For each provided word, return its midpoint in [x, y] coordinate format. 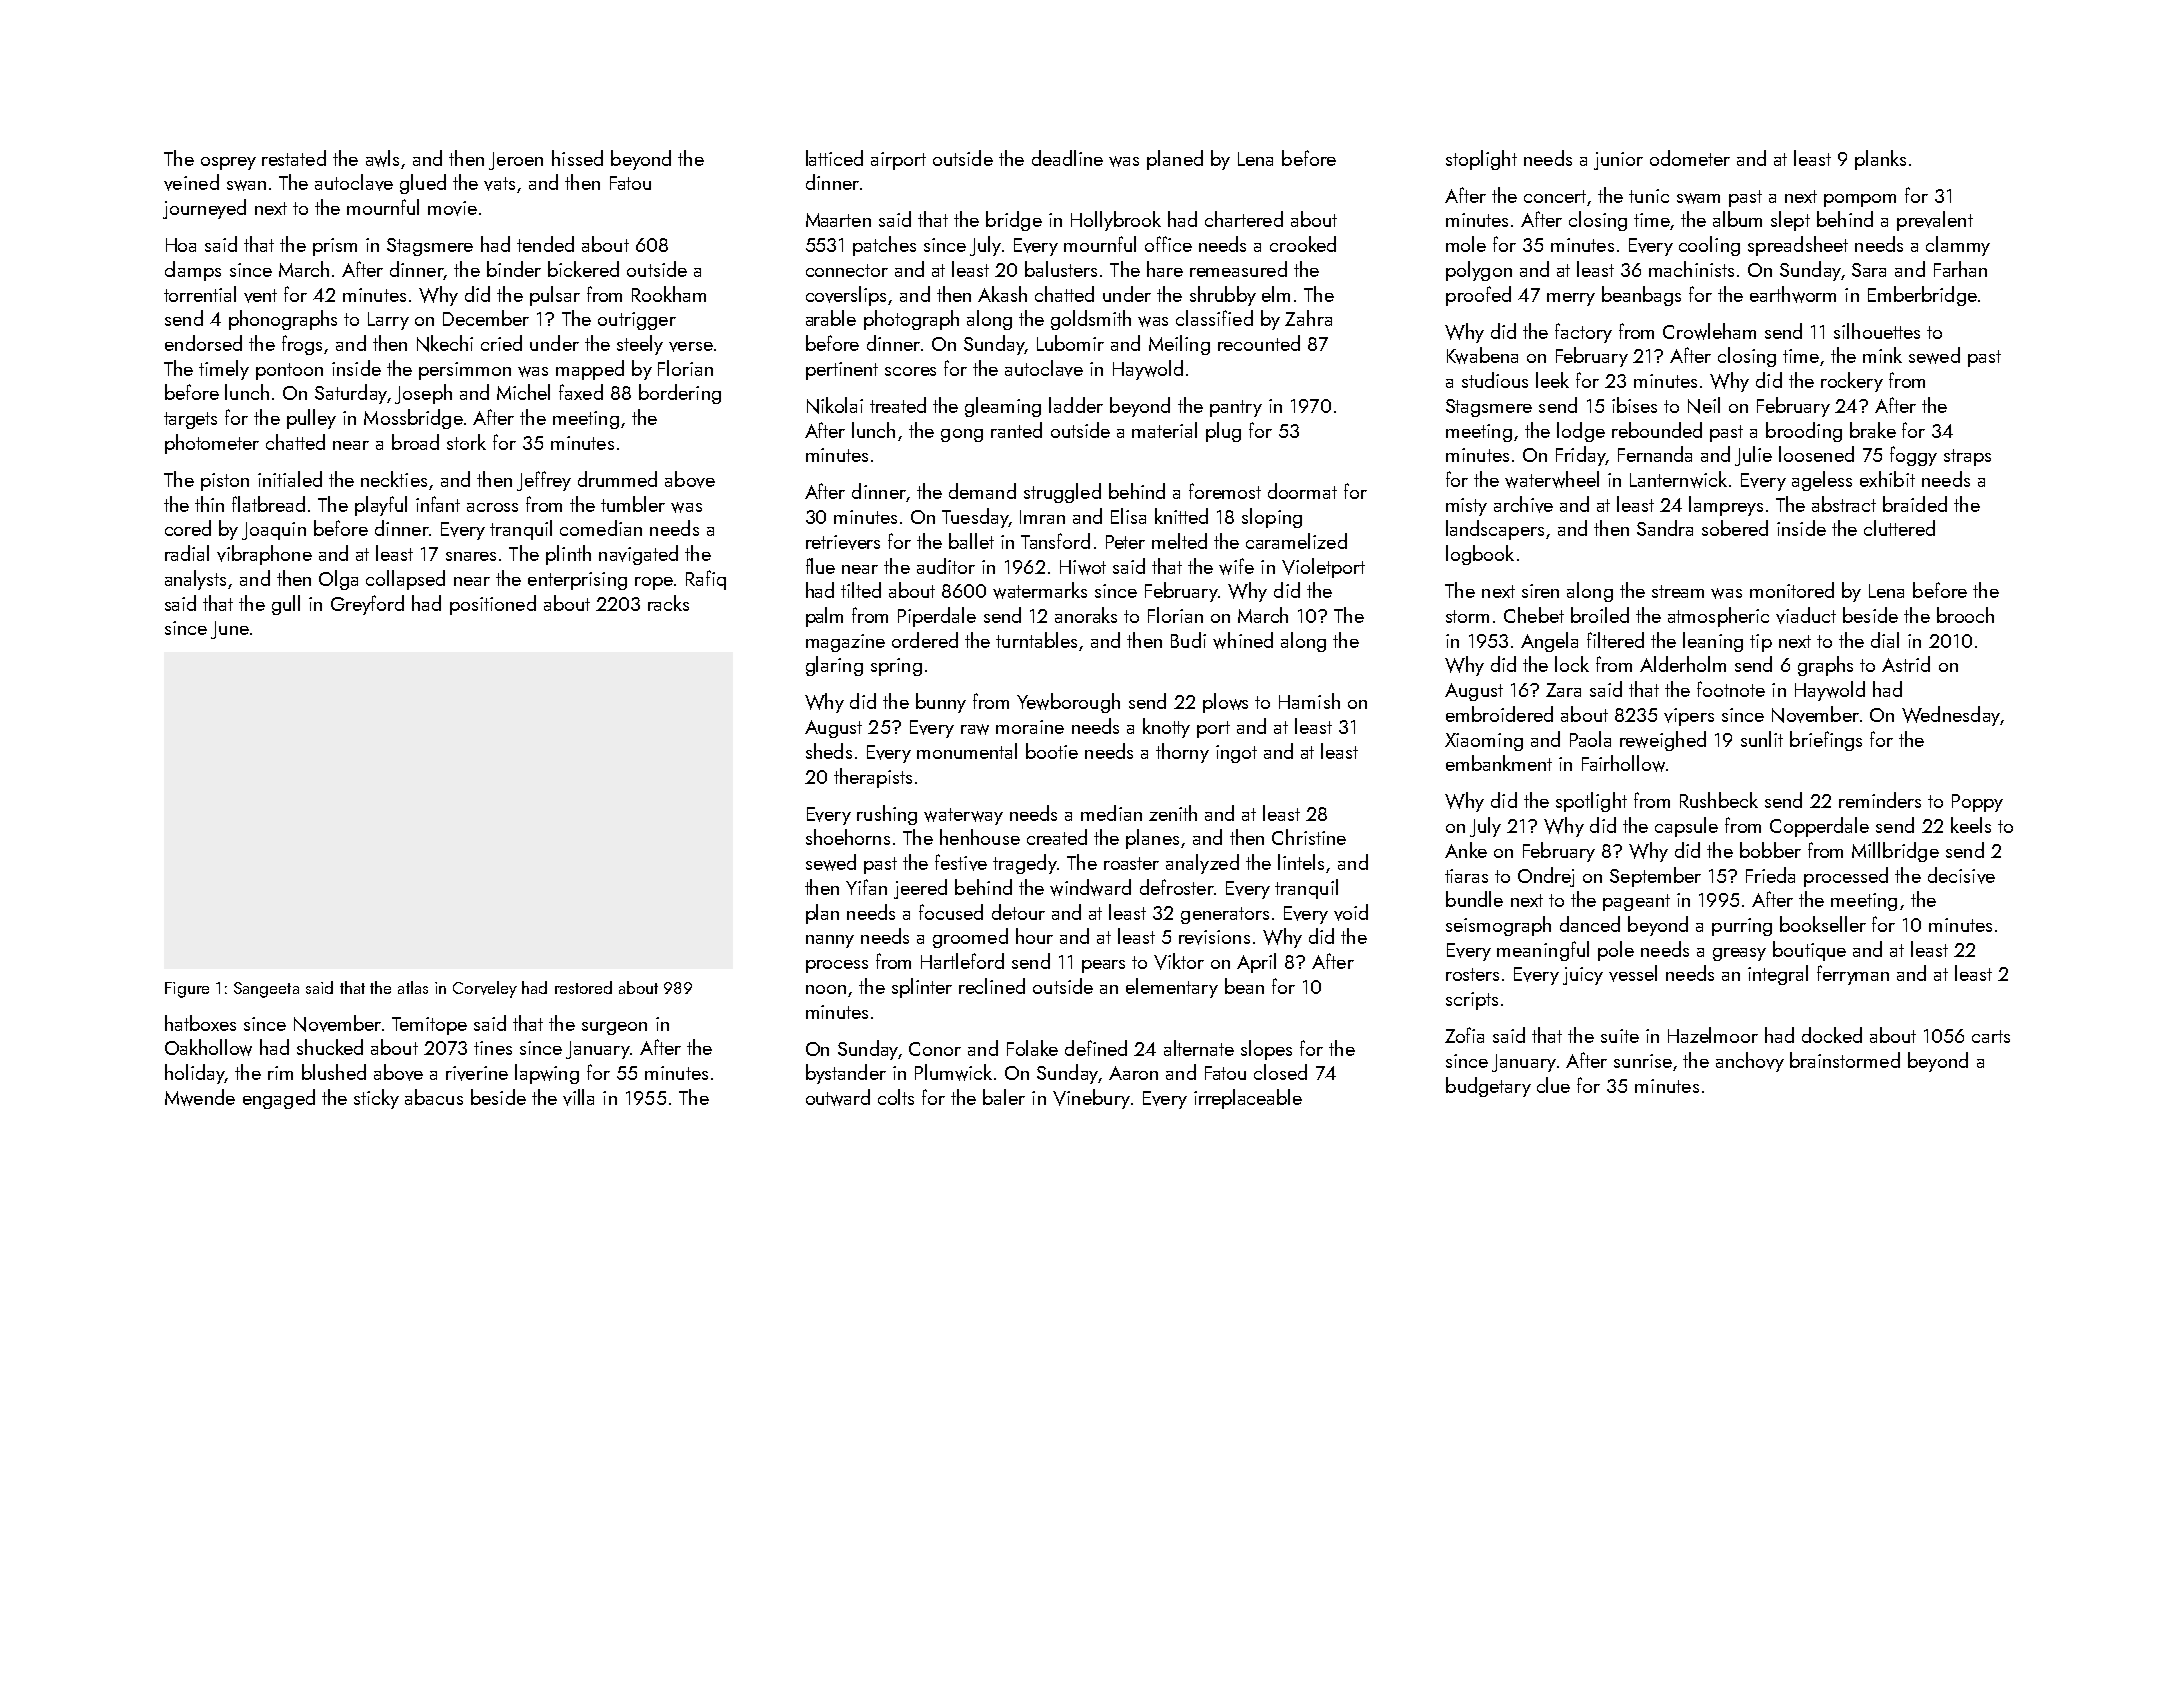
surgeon [614, 1028]
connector [847, 270]
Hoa [181, 245]
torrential [200, 294]
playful [381, 506]
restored [583, 987]
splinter [922, 988]
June [230, 630]
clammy [1958, 246]
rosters [1472, 974]
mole [1466, 244]
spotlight [1591, 802]
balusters [1061, 269]
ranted [1016, 430]
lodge [1581, 432]
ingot [1236, 754]
